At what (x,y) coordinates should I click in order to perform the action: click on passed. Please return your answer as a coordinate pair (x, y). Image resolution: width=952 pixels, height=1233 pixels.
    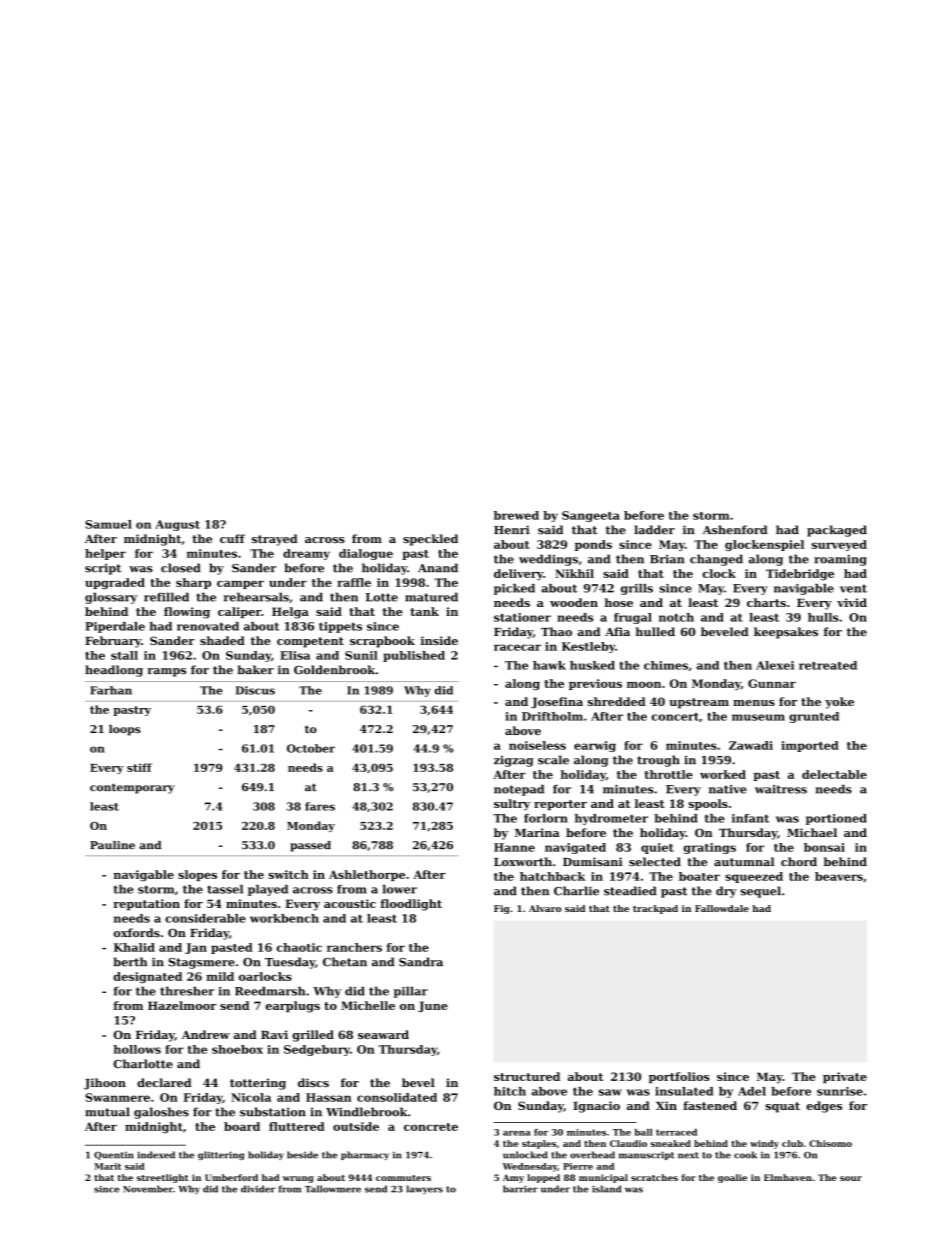
    Looking at the image, I should click on (310, 846).
